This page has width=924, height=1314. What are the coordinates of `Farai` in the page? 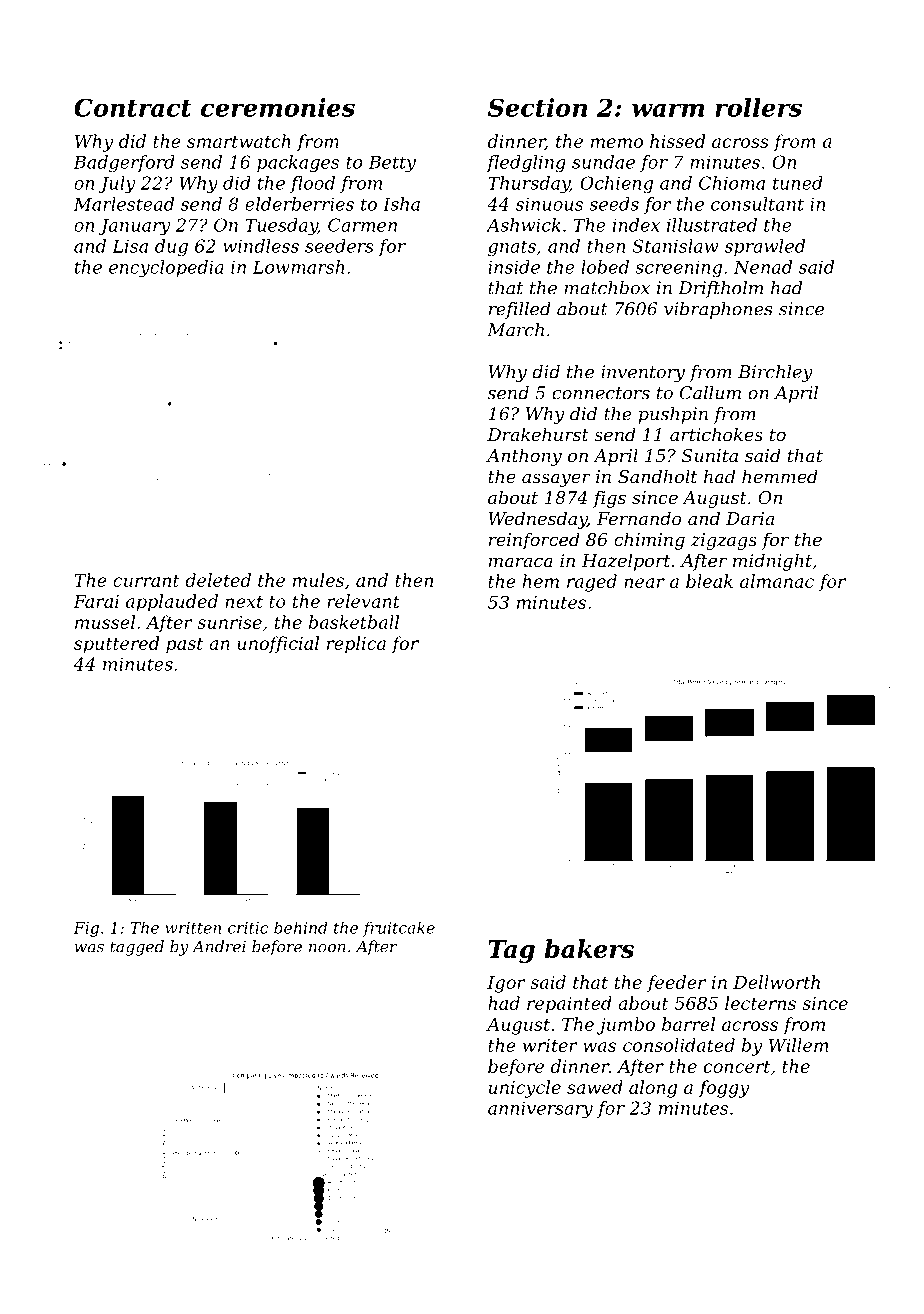 It's located at (96, 601).
